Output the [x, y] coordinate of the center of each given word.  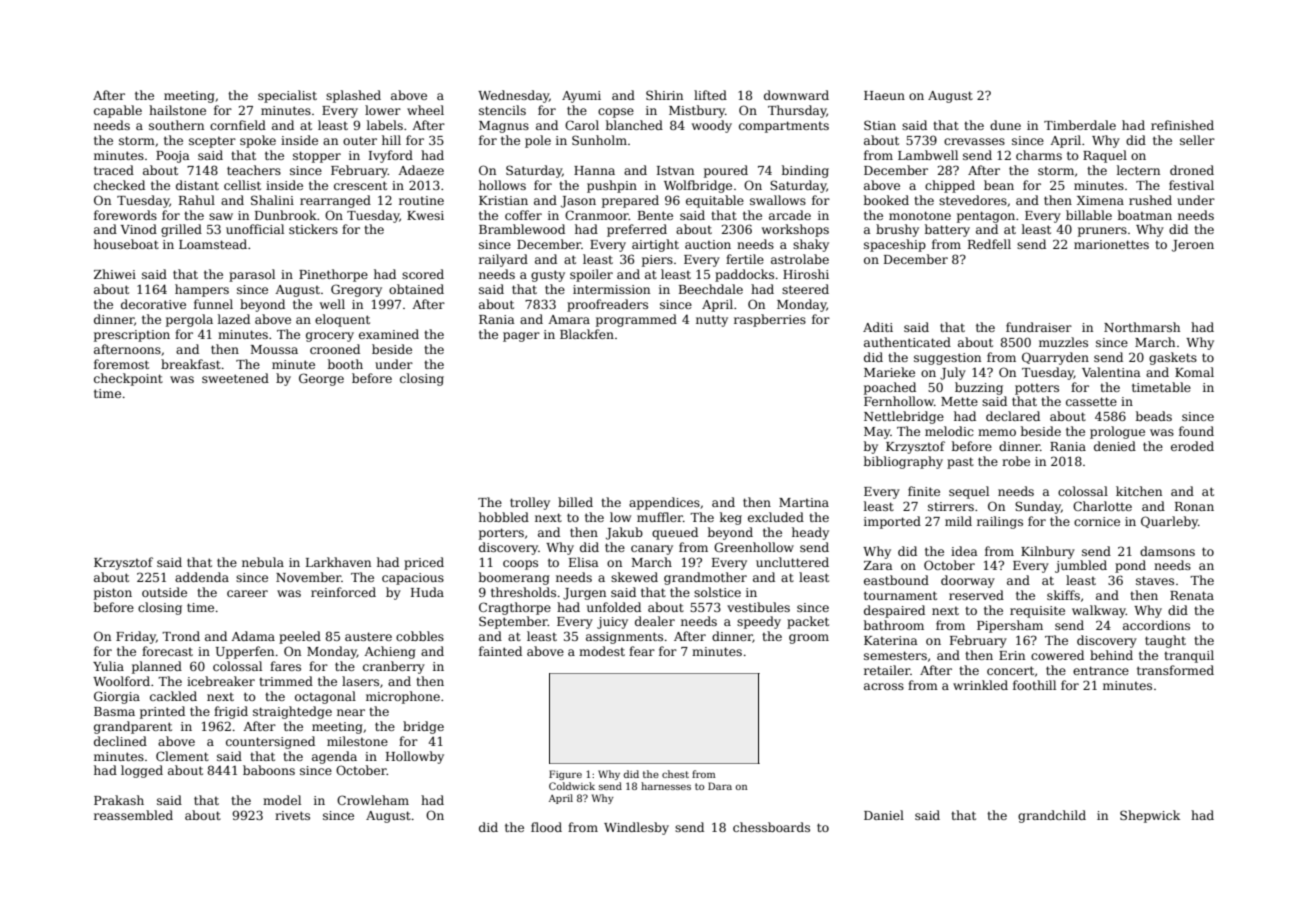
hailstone [177, 110]
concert [1010, 670]
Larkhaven [338, 562]
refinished [1182, 125]
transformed [1175, 670]
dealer [655, 621]
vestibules [758, 607]
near [351, 712]
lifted [710, 95]
